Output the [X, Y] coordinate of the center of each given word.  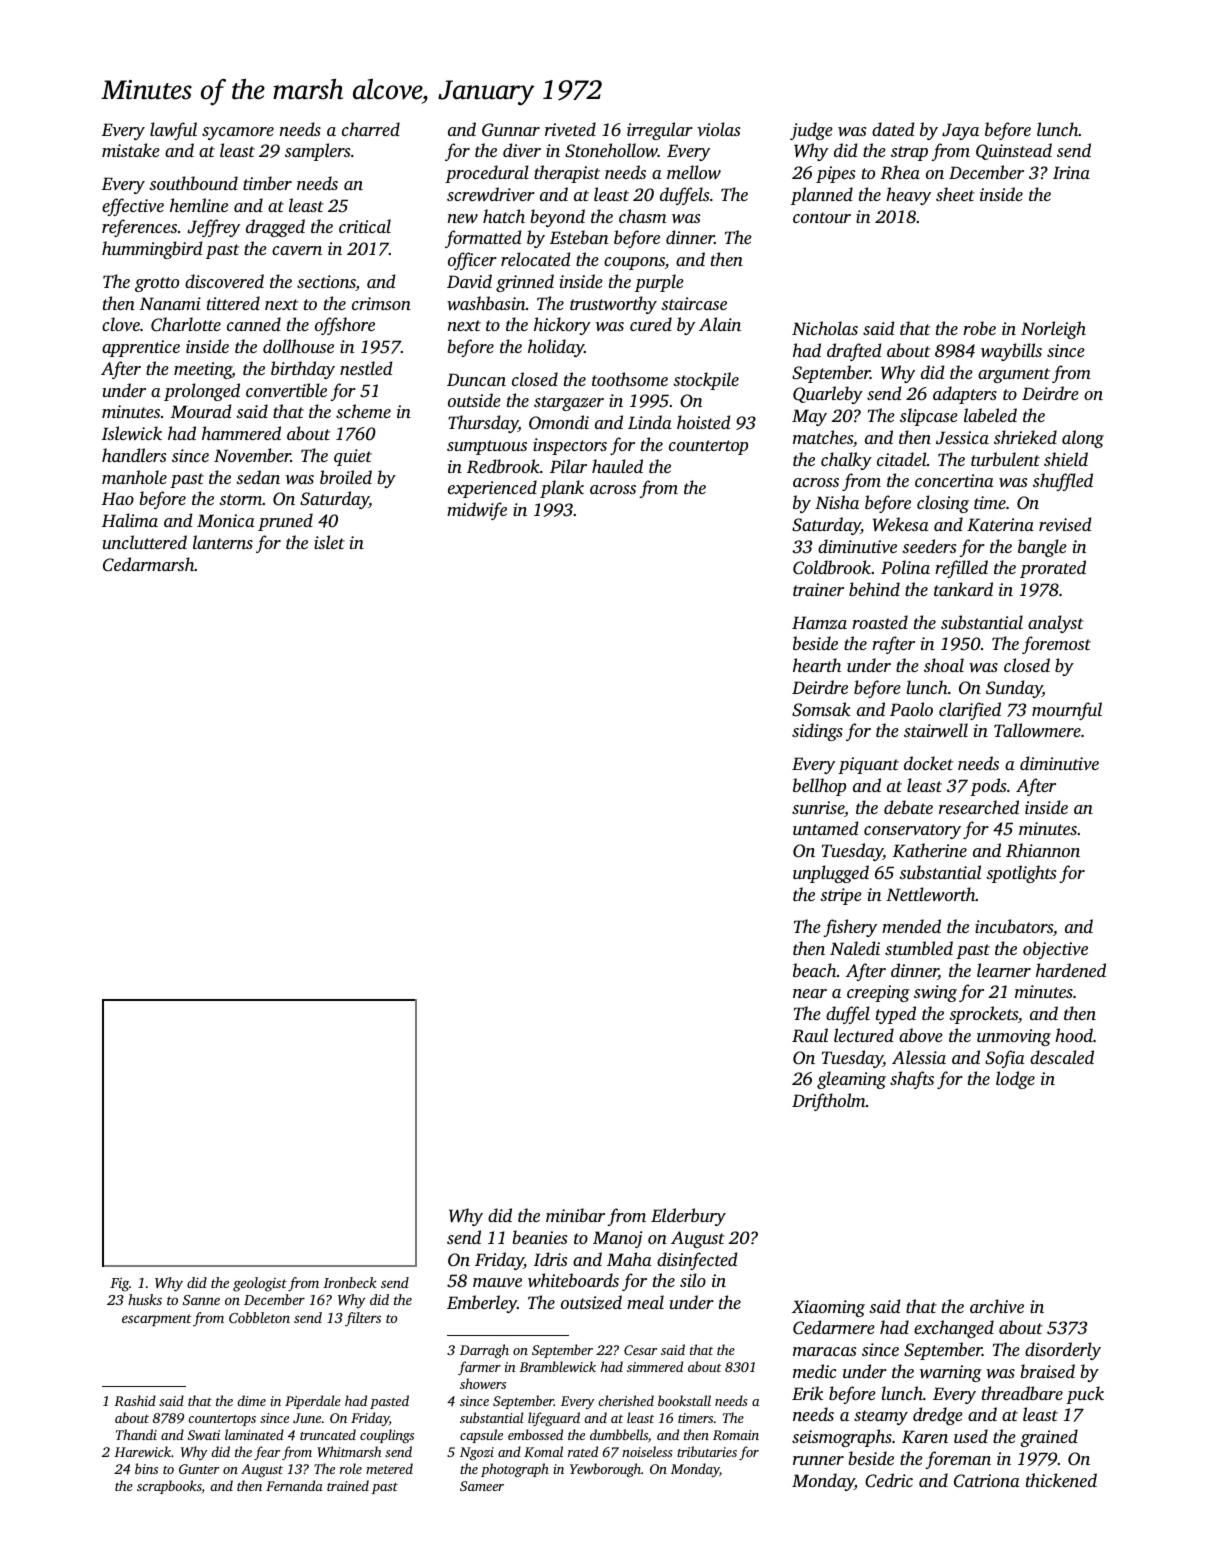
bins [146, 1468]
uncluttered [144, 542]
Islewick [132, 433]
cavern [297, 250]
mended [911, 926]
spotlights [1021, 874]
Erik [807, 1393]
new [463, 218]
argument [1014, 375]
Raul [810, 1035]
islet [329, 542]
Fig [119, 1285]
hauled [617, 466]
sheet [955, 194]
